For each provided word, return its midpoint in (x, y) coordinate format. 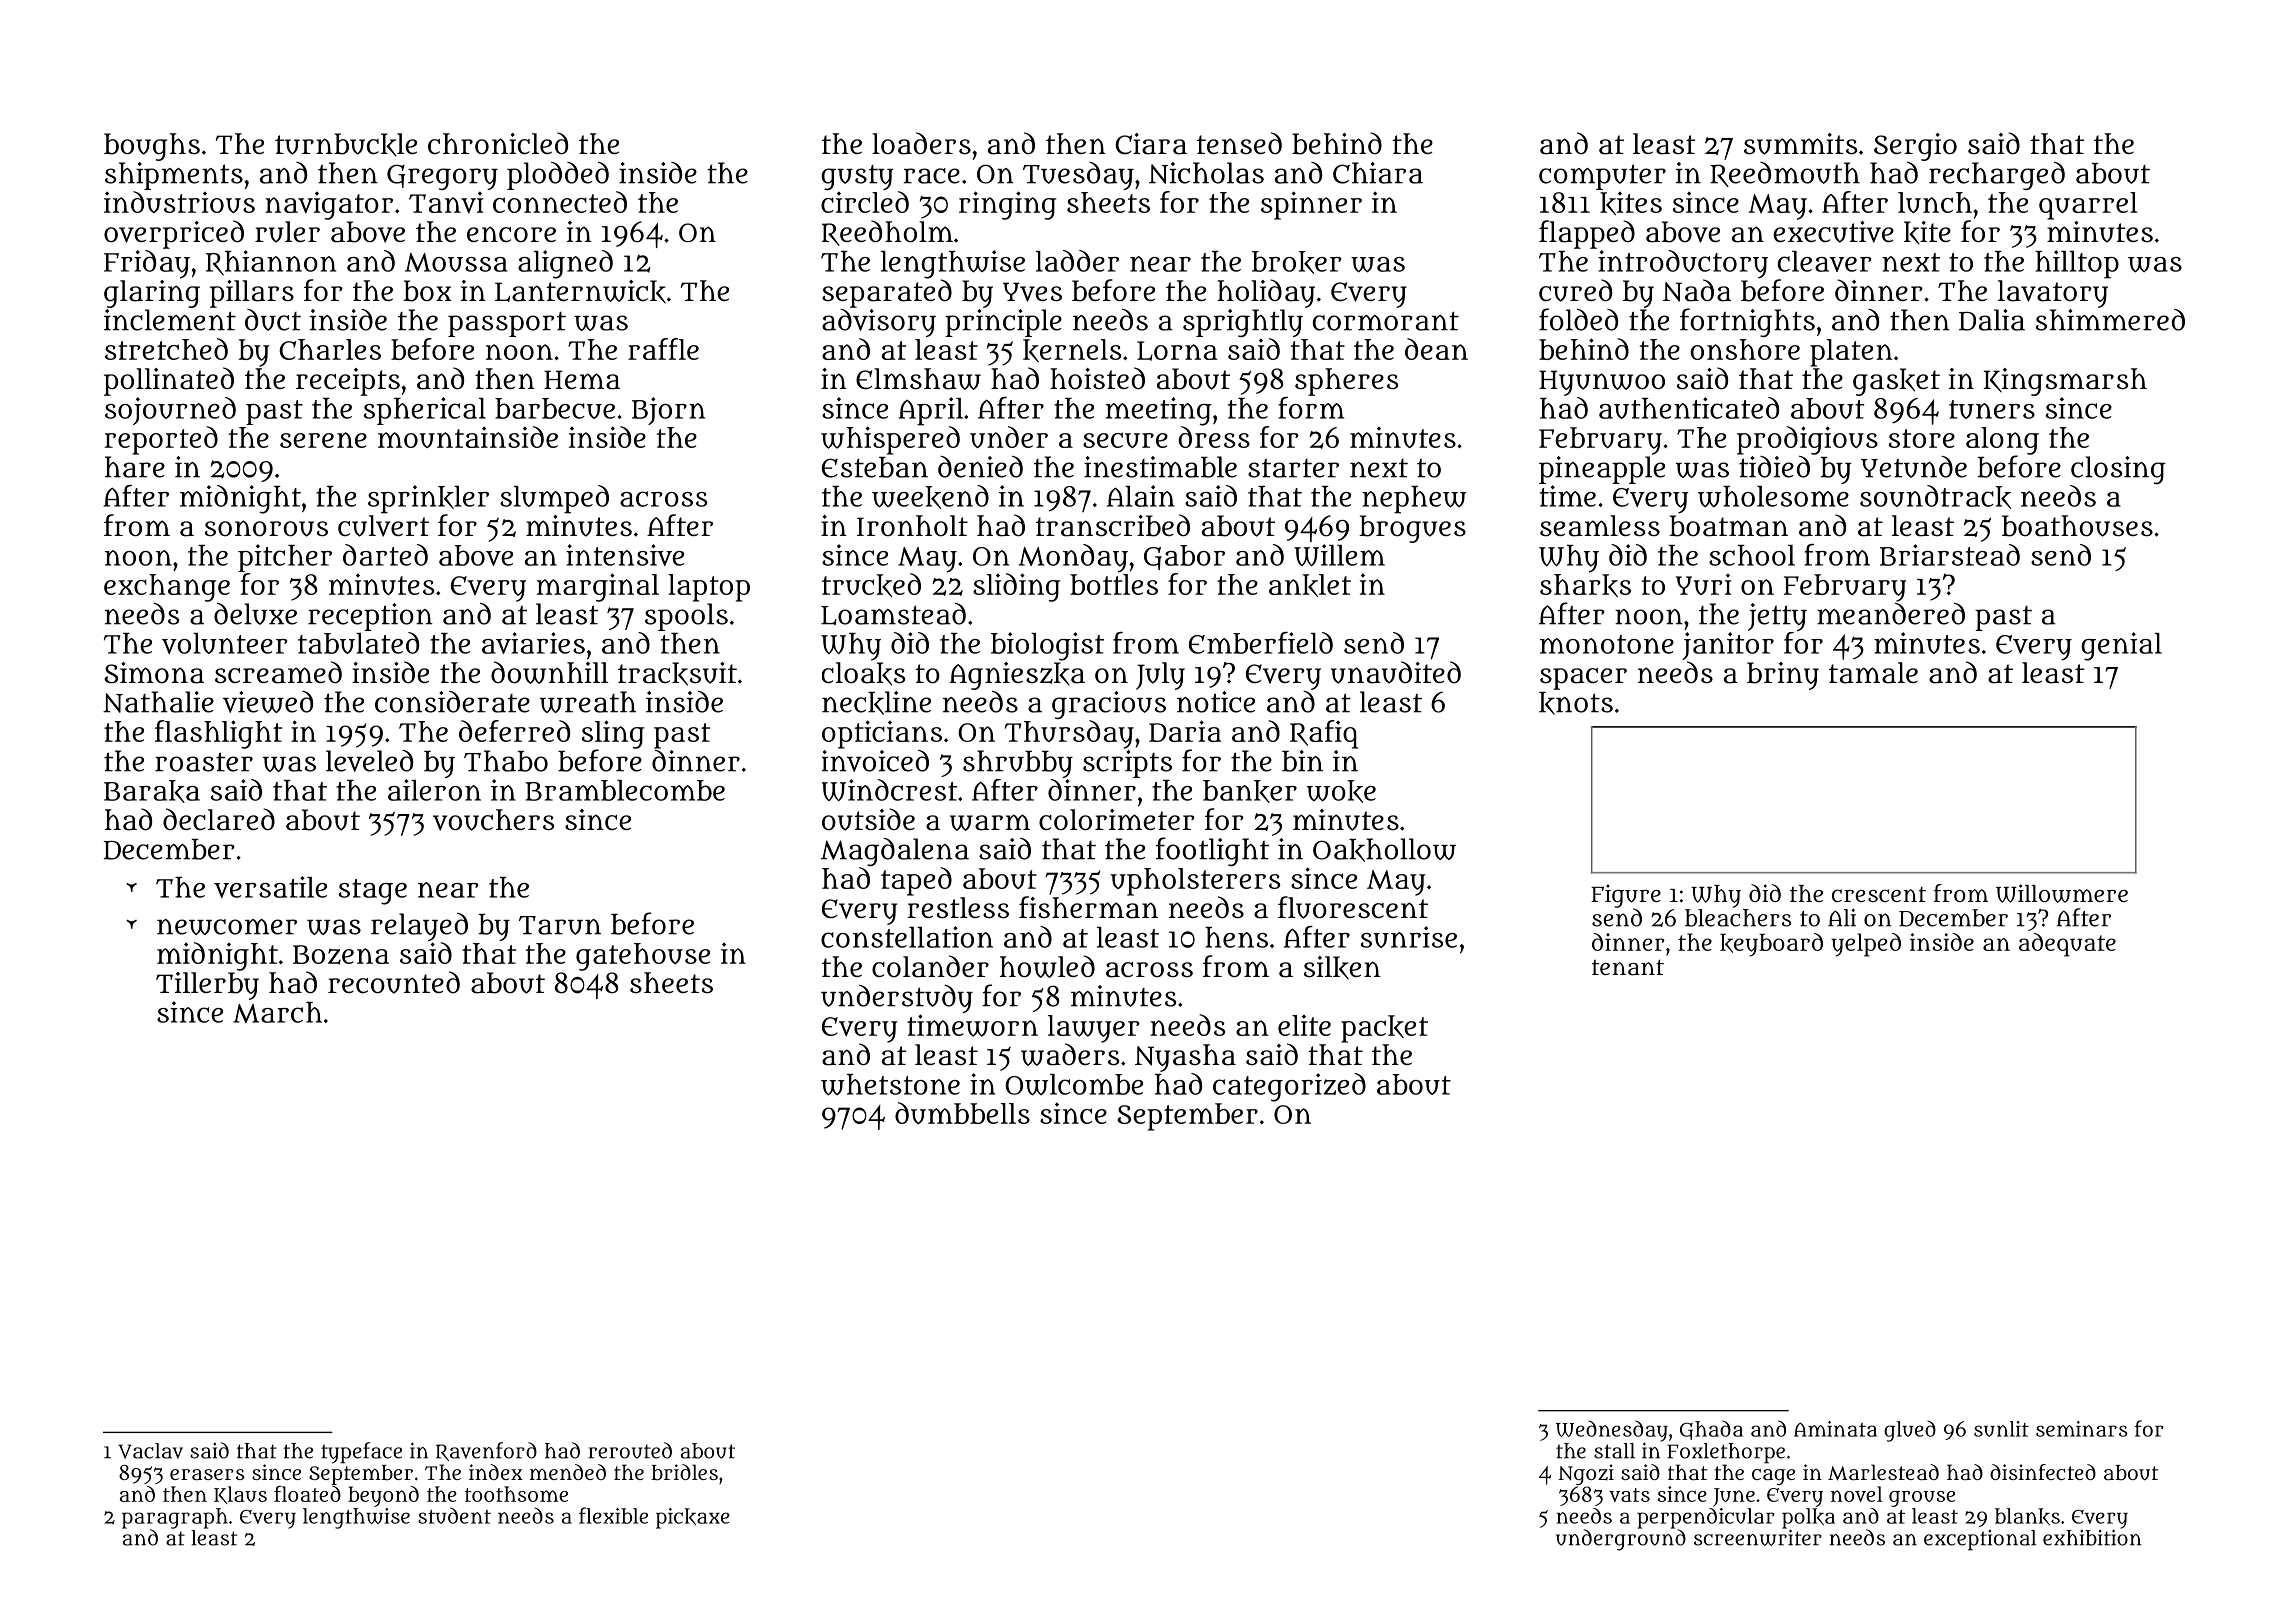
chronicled (498, 143)
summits (1800, 144)
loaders (921, 143)
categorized (1289, 1087)
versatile (270, 887)
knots (1576, 703)
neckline (876, 703)
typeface (361, 1453)
